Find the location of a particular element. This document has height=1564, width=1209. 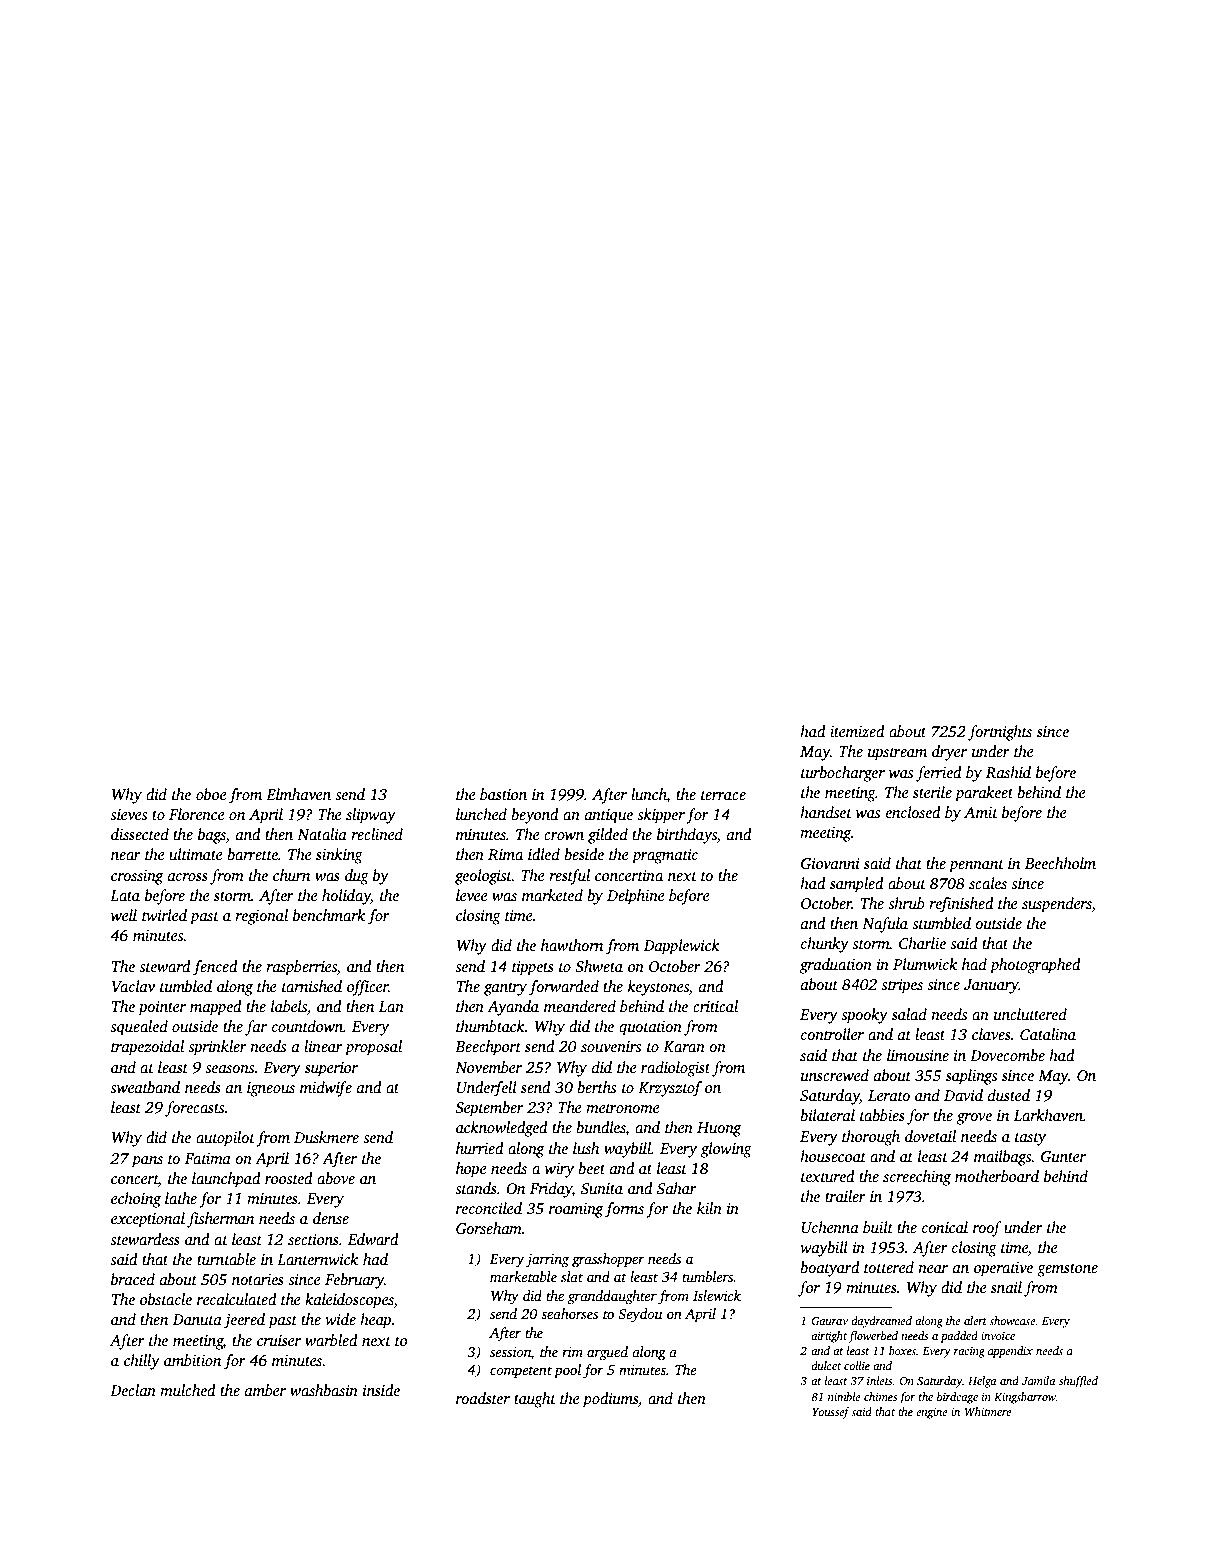

geologist is located at coordinates (483, 877).
